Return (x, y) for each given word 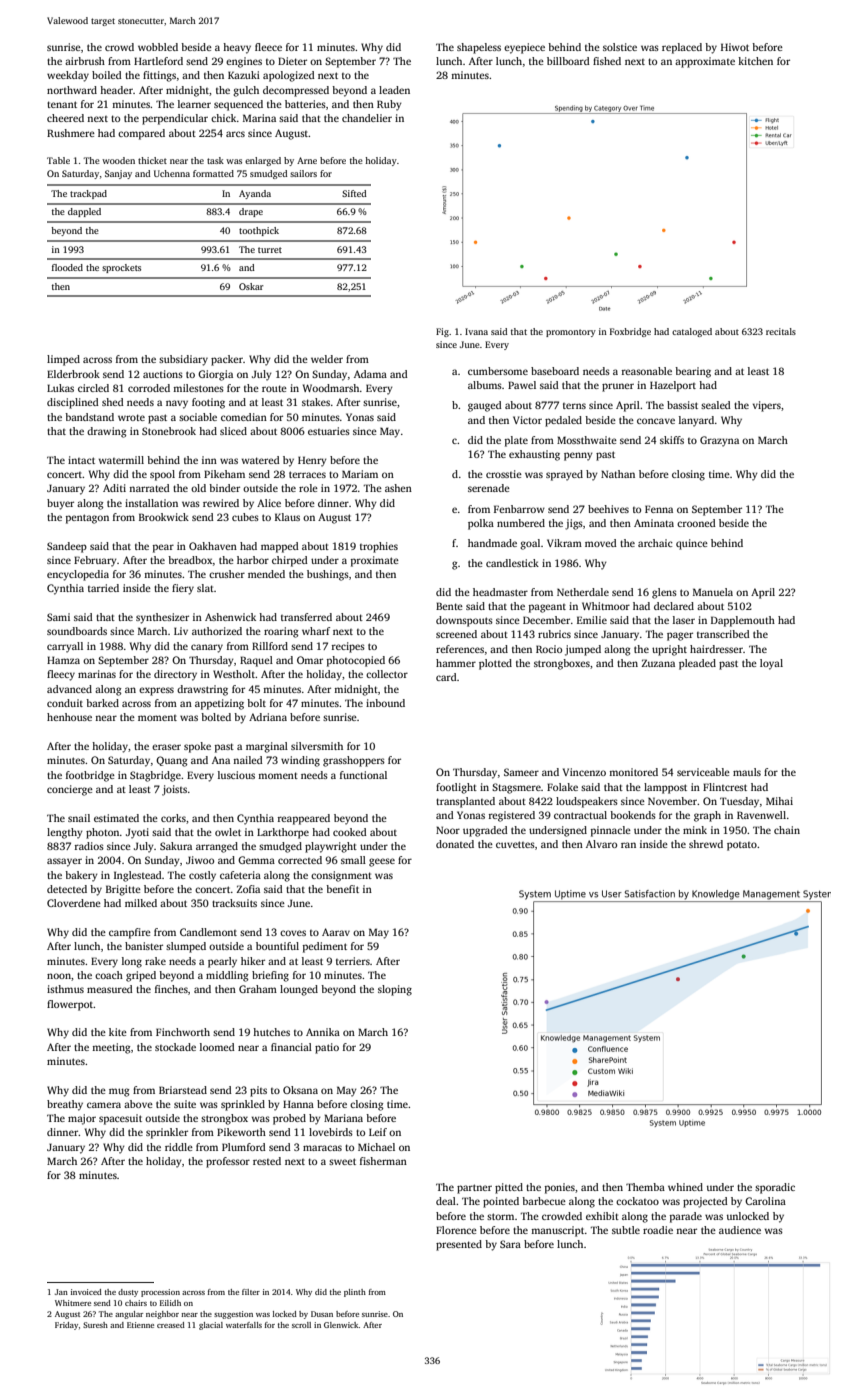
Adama (370, 374)
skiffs (672, 440)
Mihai (779, 801)
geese (382, 862)
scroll (301, 1325)
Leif (378, 1132)
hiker (253, 961)
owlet (228, 832)
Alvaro (601, 844)
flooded (67, 267)
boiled (107, 75)
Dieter (292, 61)
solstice (620, 47)
